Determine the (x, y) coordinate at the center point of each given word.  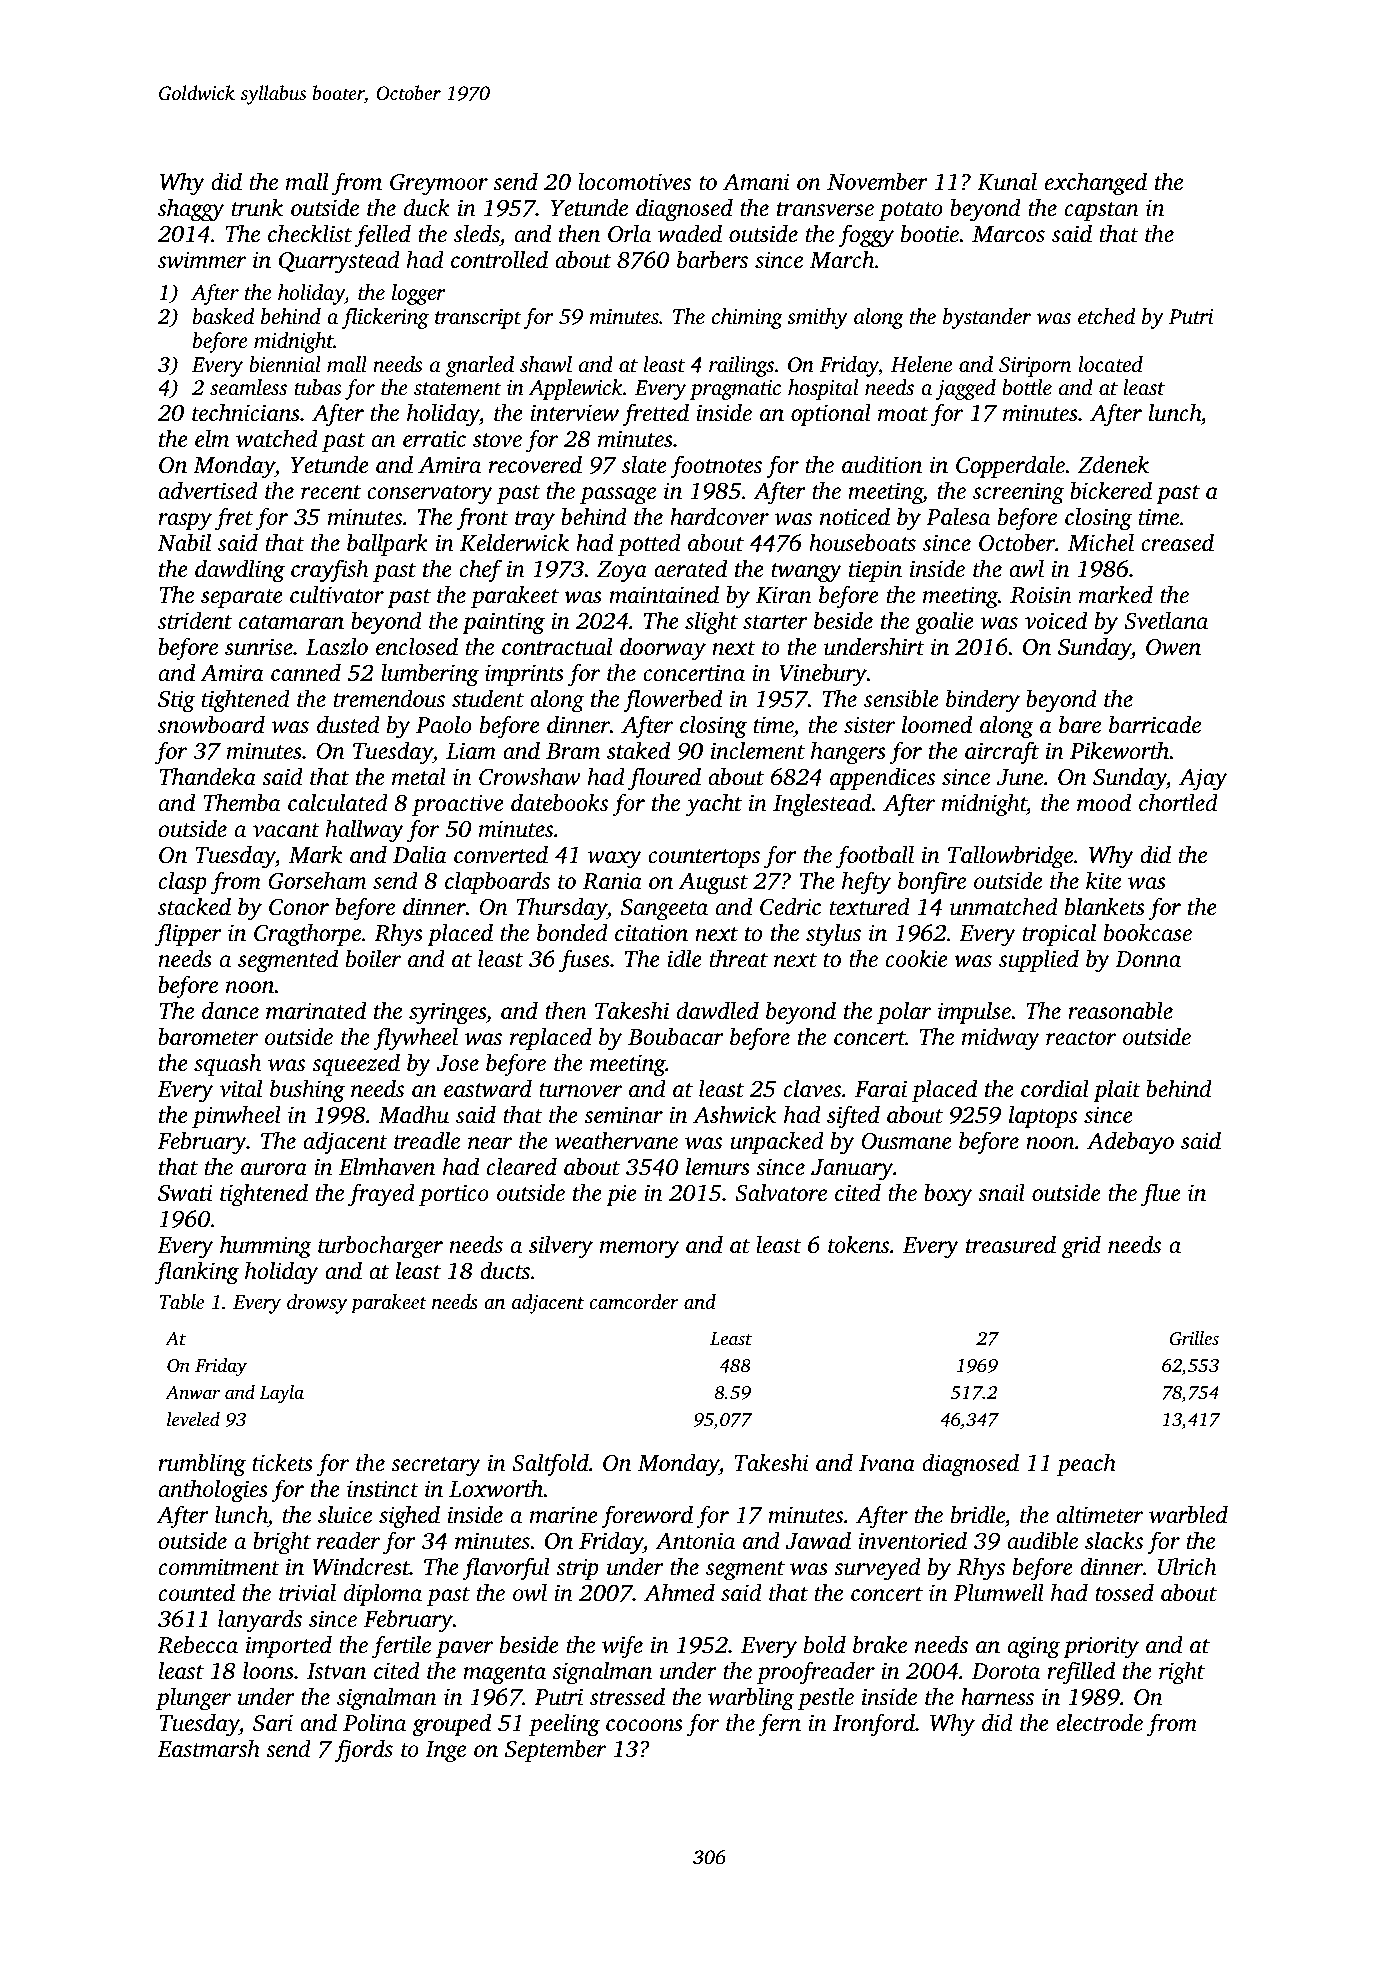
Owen (1173, 647)
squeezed (356, 1064)
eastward (488, 1088)
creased (1177, 542)
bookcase (1148, 932)
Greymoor (439, 185)
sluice (345, 1514)
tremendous (389, 698)
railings (741, 366)
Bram (573, 751)
